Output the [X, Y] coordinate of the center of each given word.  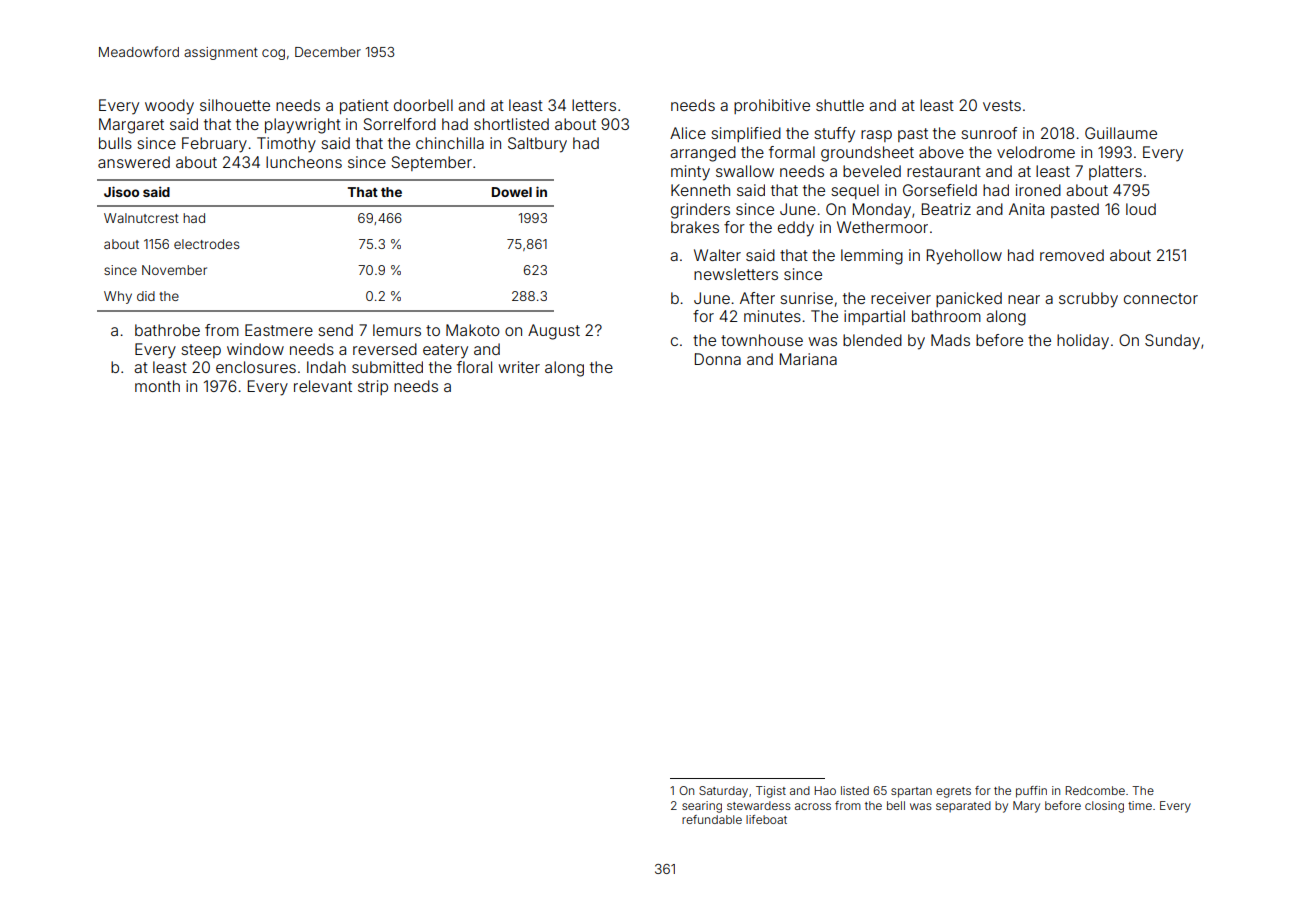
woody [169, 107]
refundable [712, 819]
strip [373, 387]
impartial [874, 317]
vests [1002, 105]
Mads [950, 340]
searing [702, 807]
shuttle [840, 105]
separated [963, 806]
